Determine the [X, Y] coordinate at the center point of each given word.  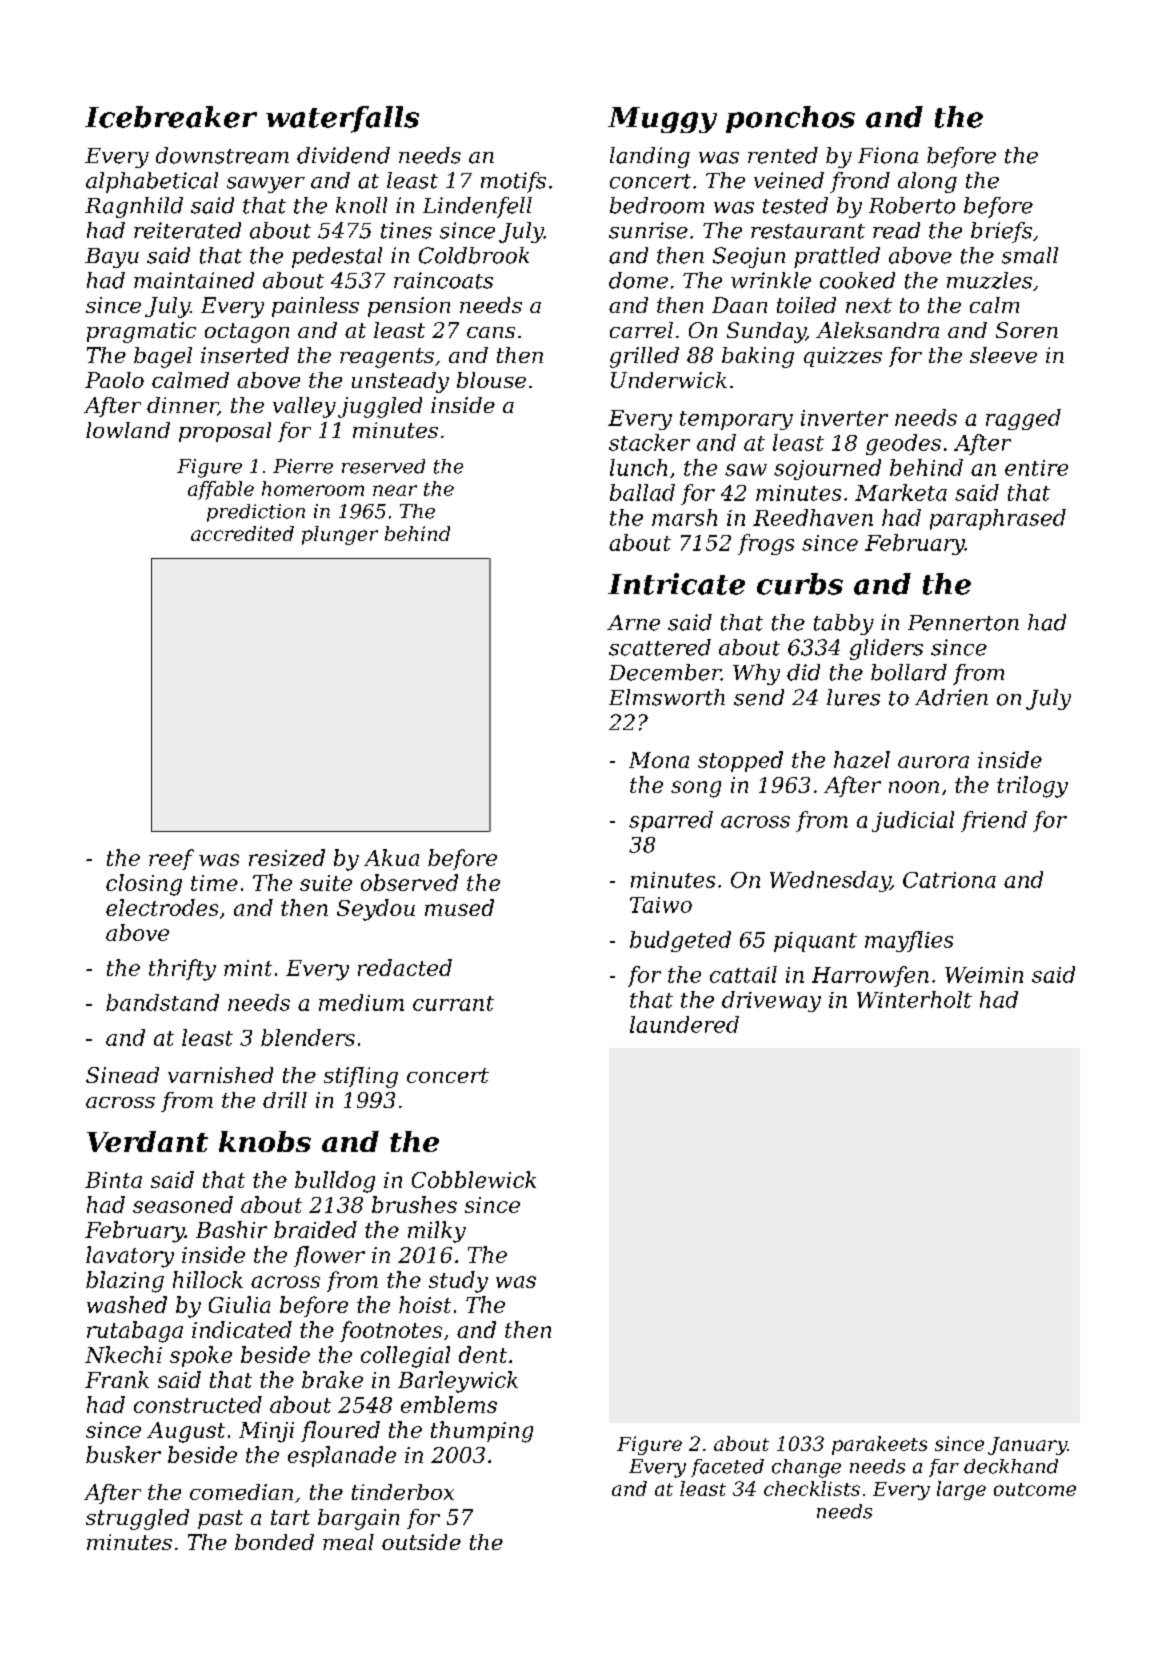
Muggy [662, 120]
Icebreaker [171, 117]
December [665, 672]
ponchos [790, 119]
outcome [1035, 1489]
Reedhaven [813, 517]
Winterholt [914, 999]
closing [144, 885]
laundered [684, 1024]
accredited [242, 533]
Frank [117, 1379]
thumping [482, 1432]
